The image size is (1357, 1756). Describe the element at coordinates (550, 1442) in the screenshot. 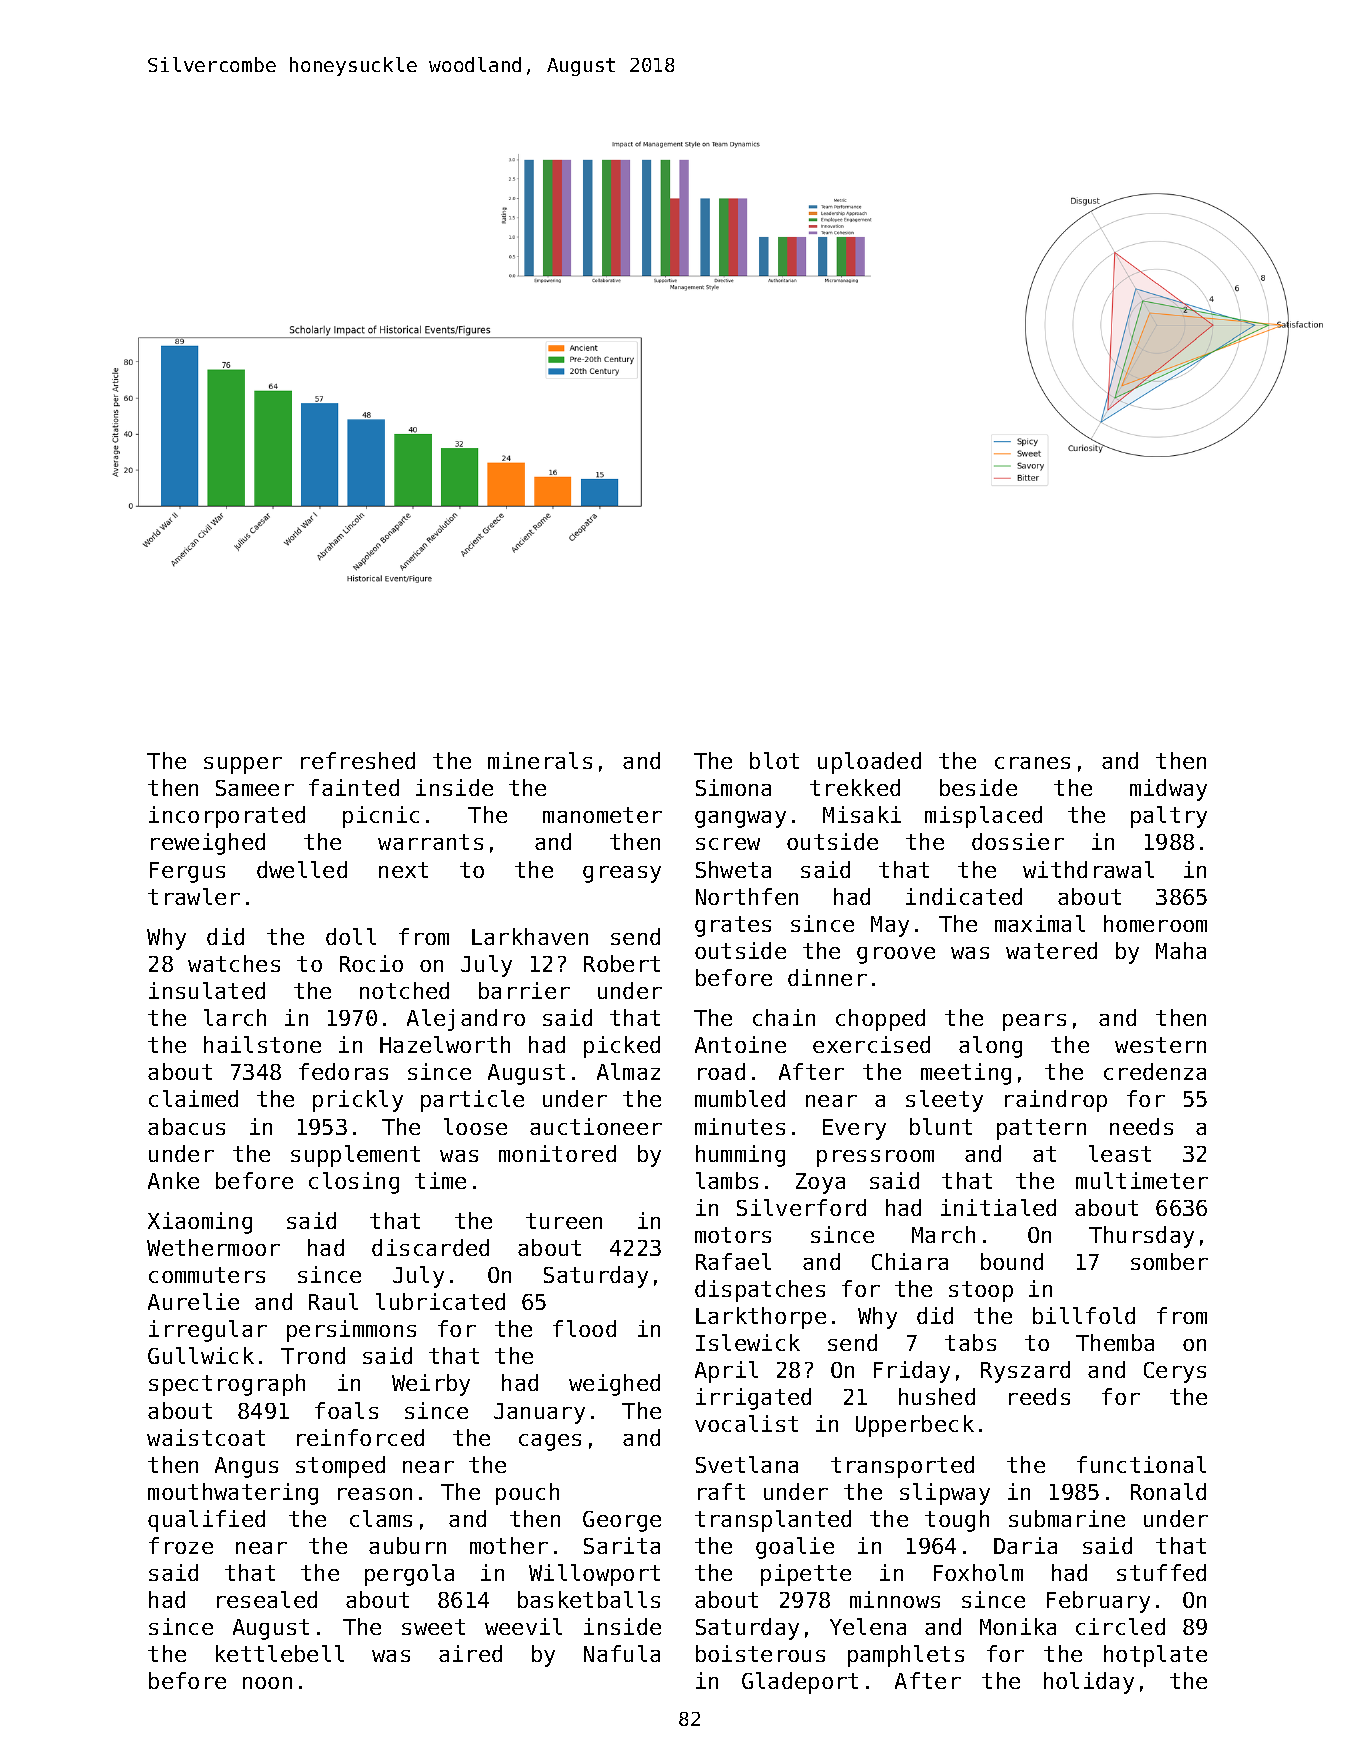

I see `cages` at that location.
